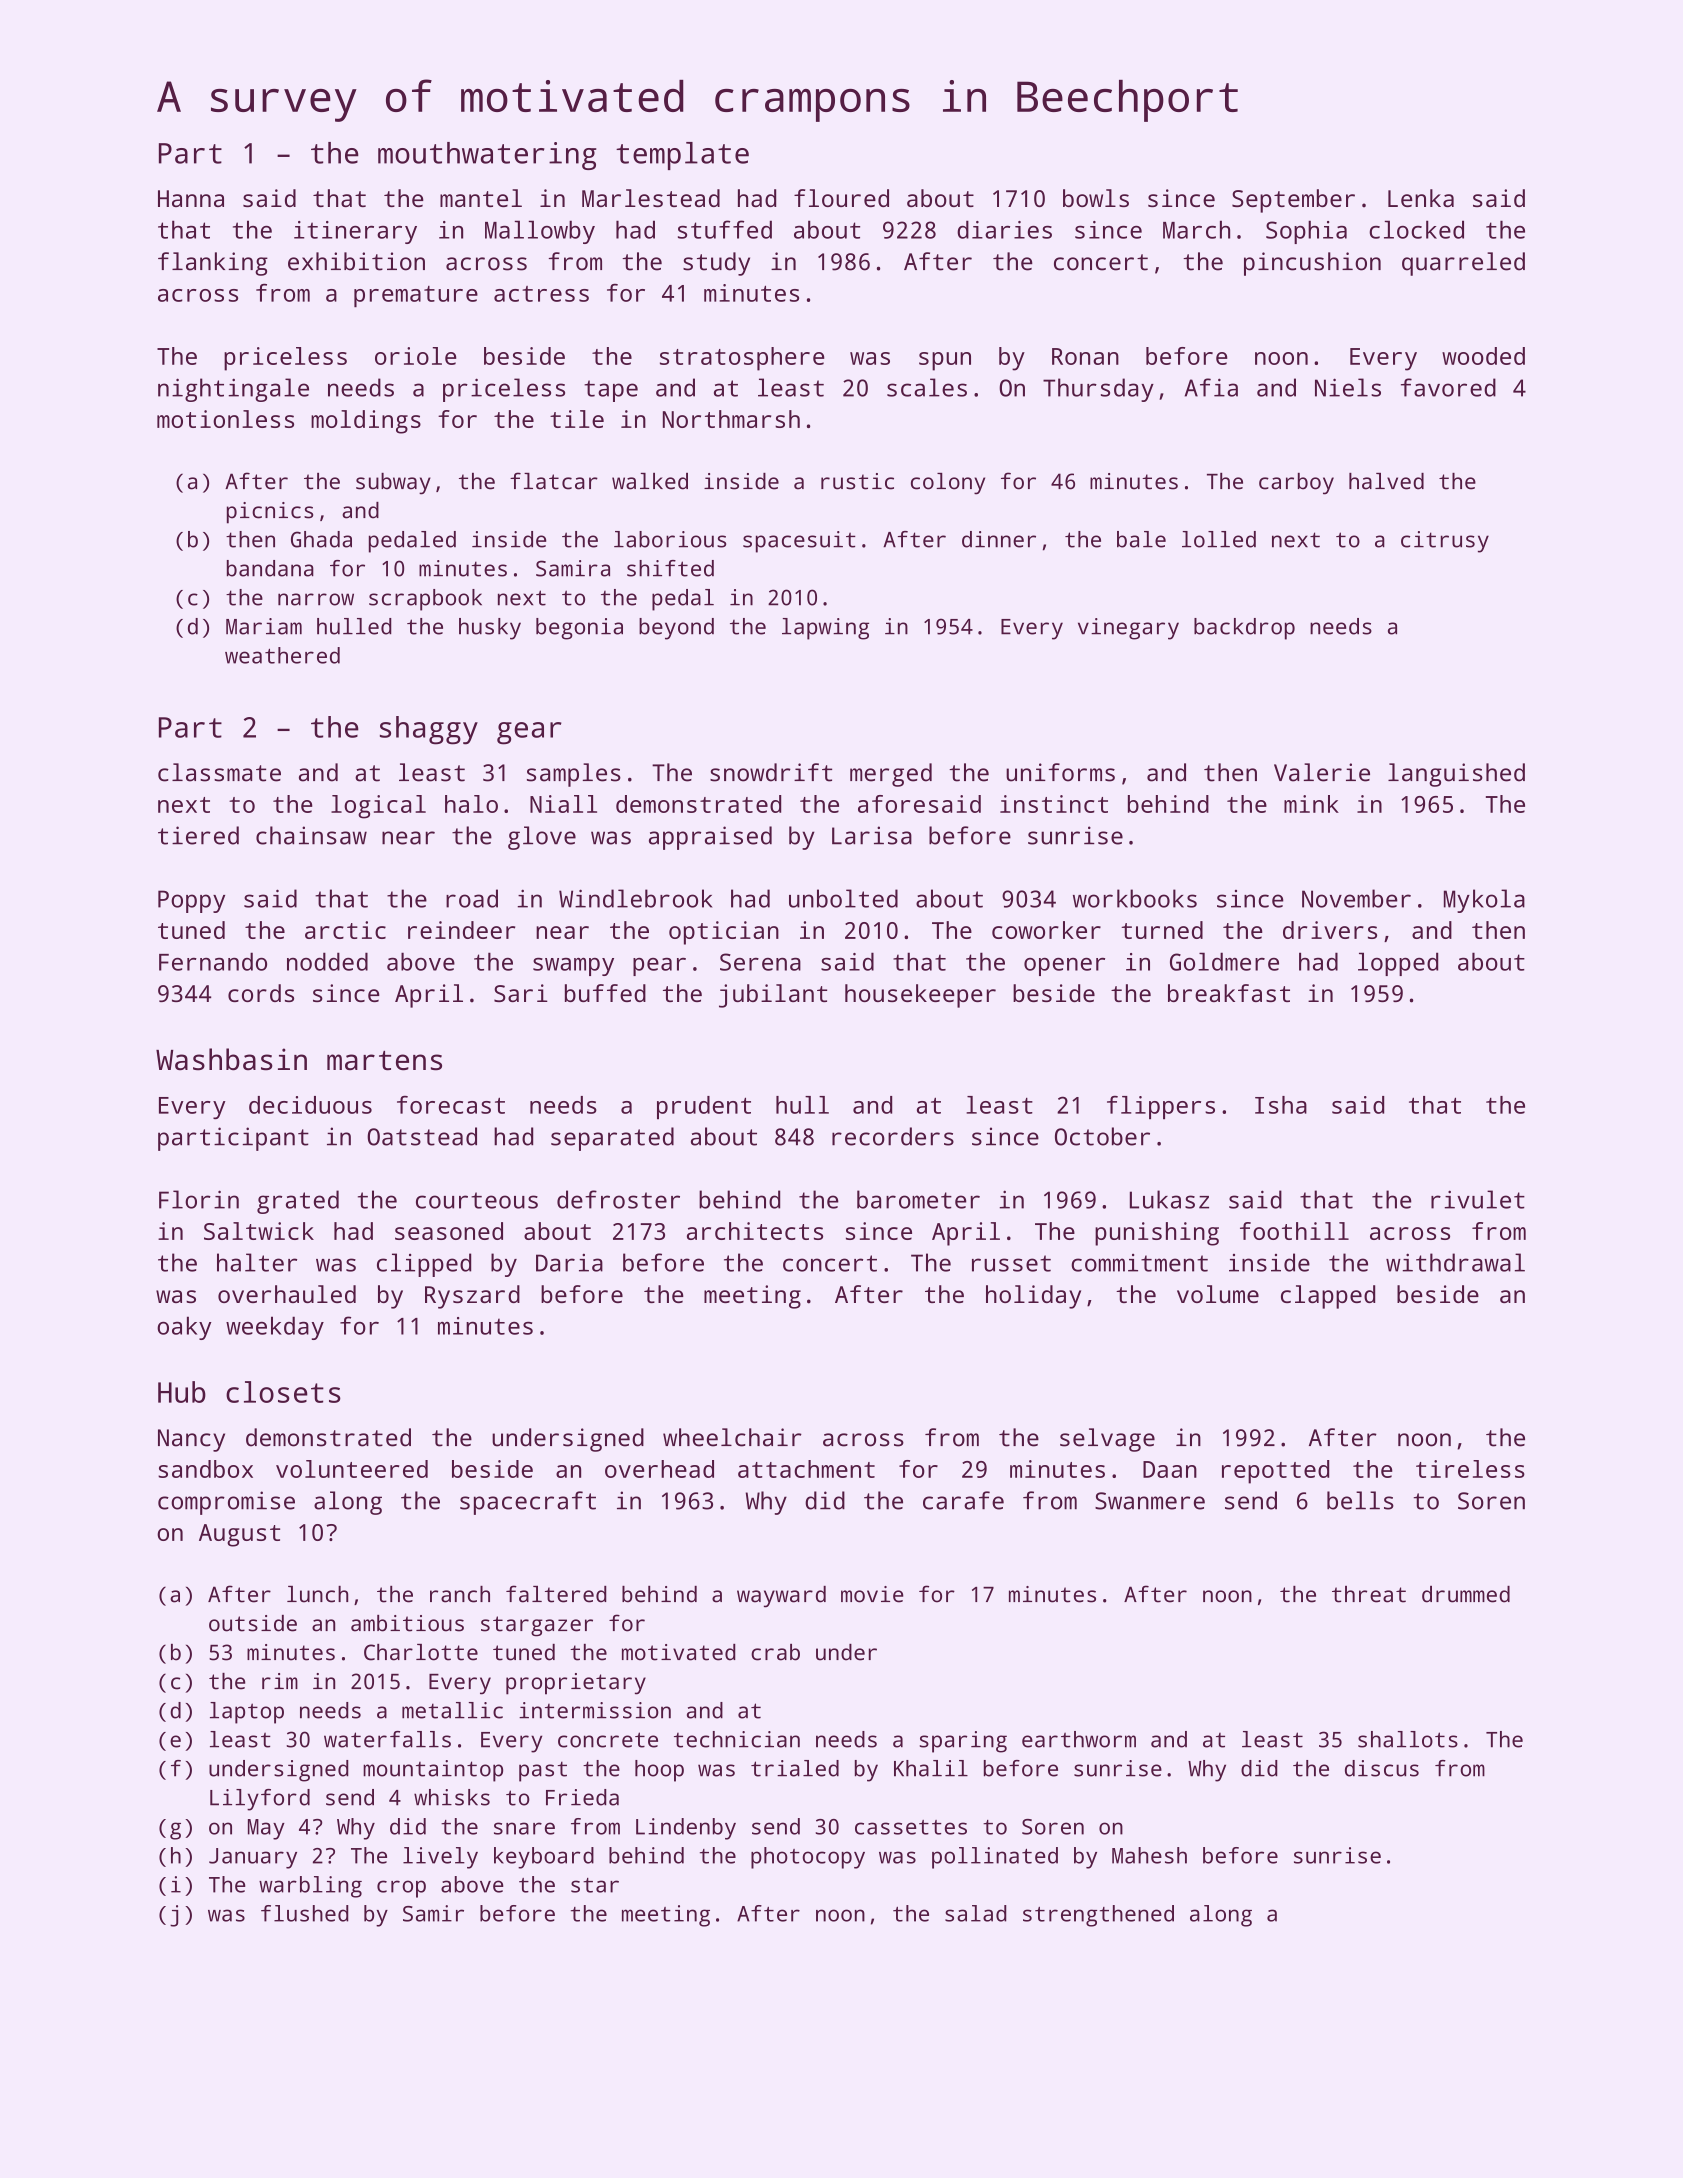 The height and width of the page is (2178, 1683). What do you see at coordinates (724, 933) in the page?
I see `optician` at bounding box center [724, 933].
